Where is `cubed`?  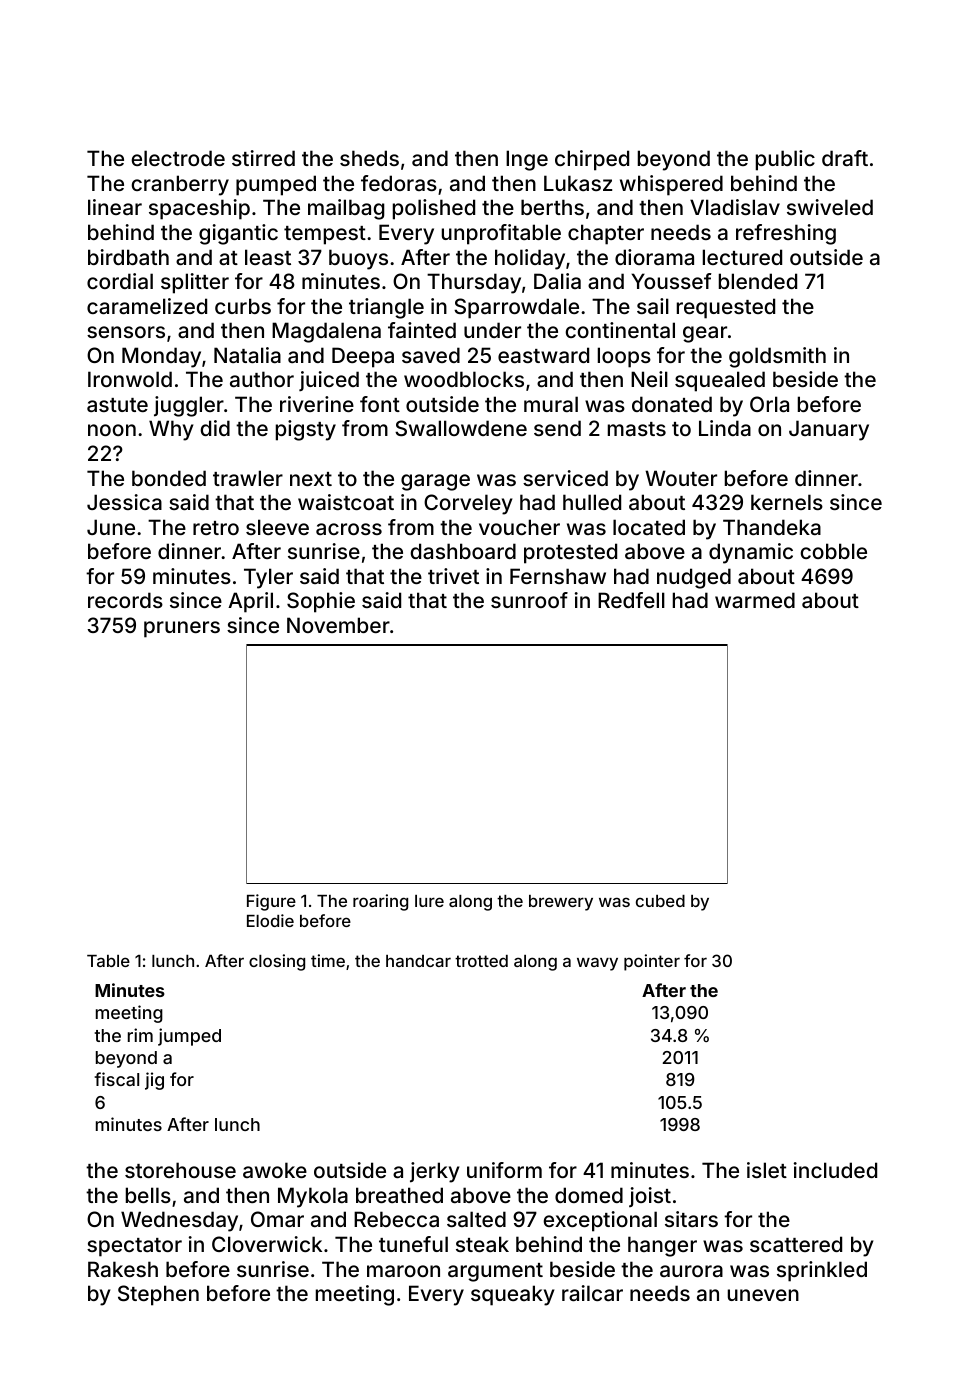 cubed is located at coordinates (660, 901).
